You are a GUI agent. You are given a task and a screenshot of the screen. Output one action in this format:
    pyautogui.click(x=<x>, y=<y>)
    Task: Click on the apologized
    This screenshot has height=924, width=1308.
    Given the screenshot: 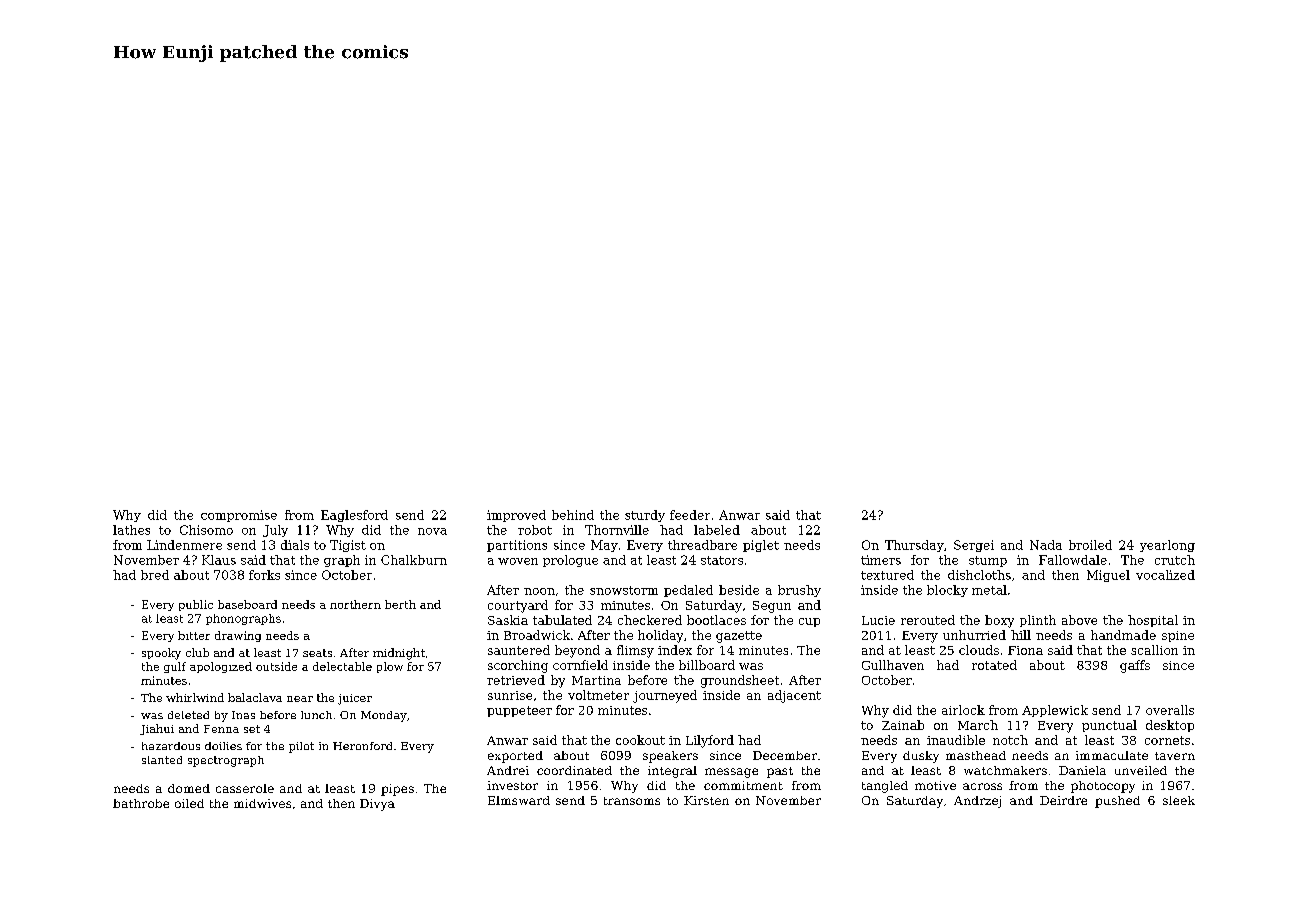 What is the action you would take?
    pyautogui.click(x=221, y=667)
